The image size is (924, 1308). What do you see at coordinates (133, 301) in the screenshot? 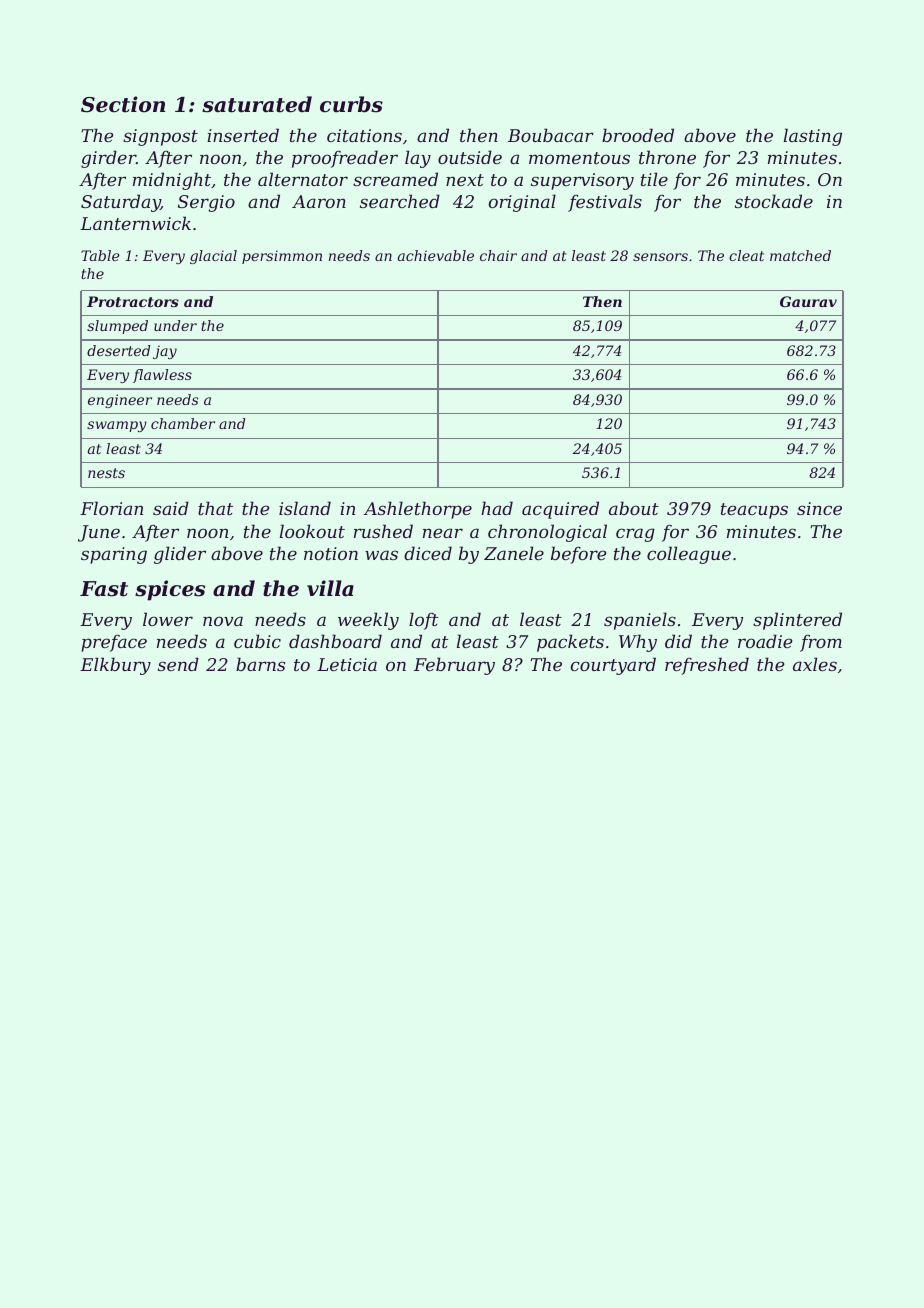
I see `Protractors` at bounding box center [133, 301].
